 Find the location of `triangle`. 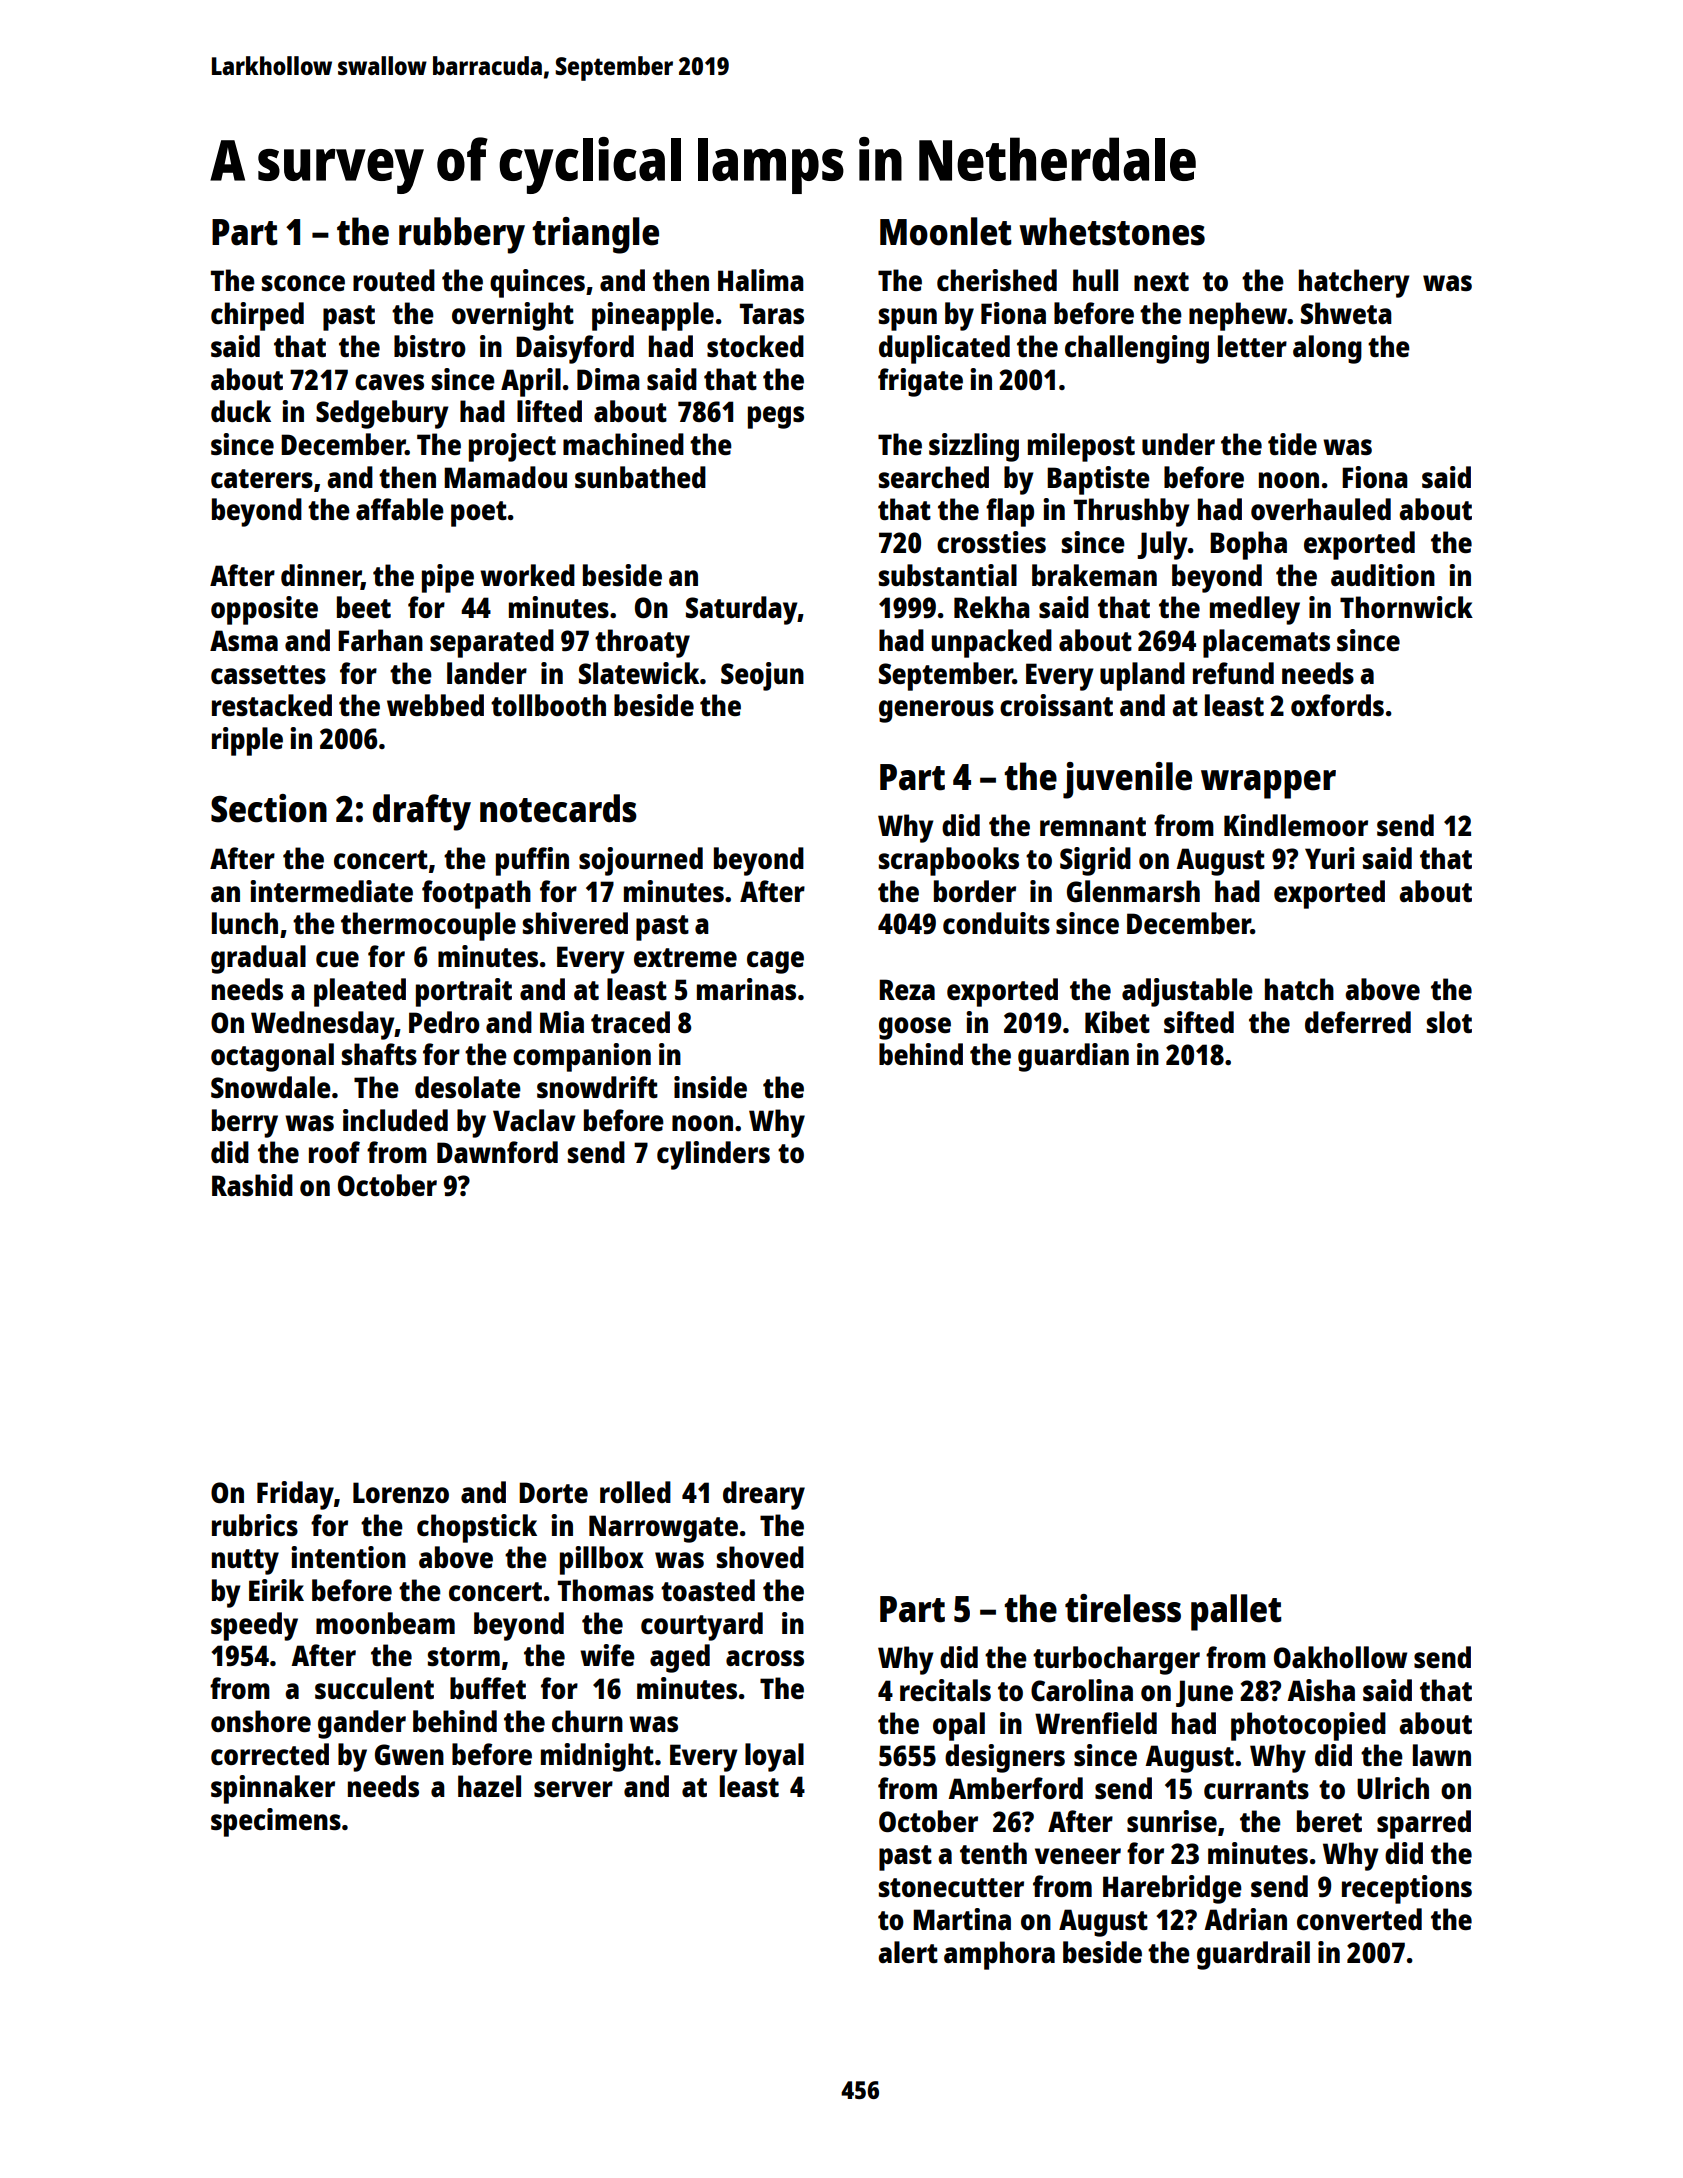

triangle is located at coordinates (595, 235).
